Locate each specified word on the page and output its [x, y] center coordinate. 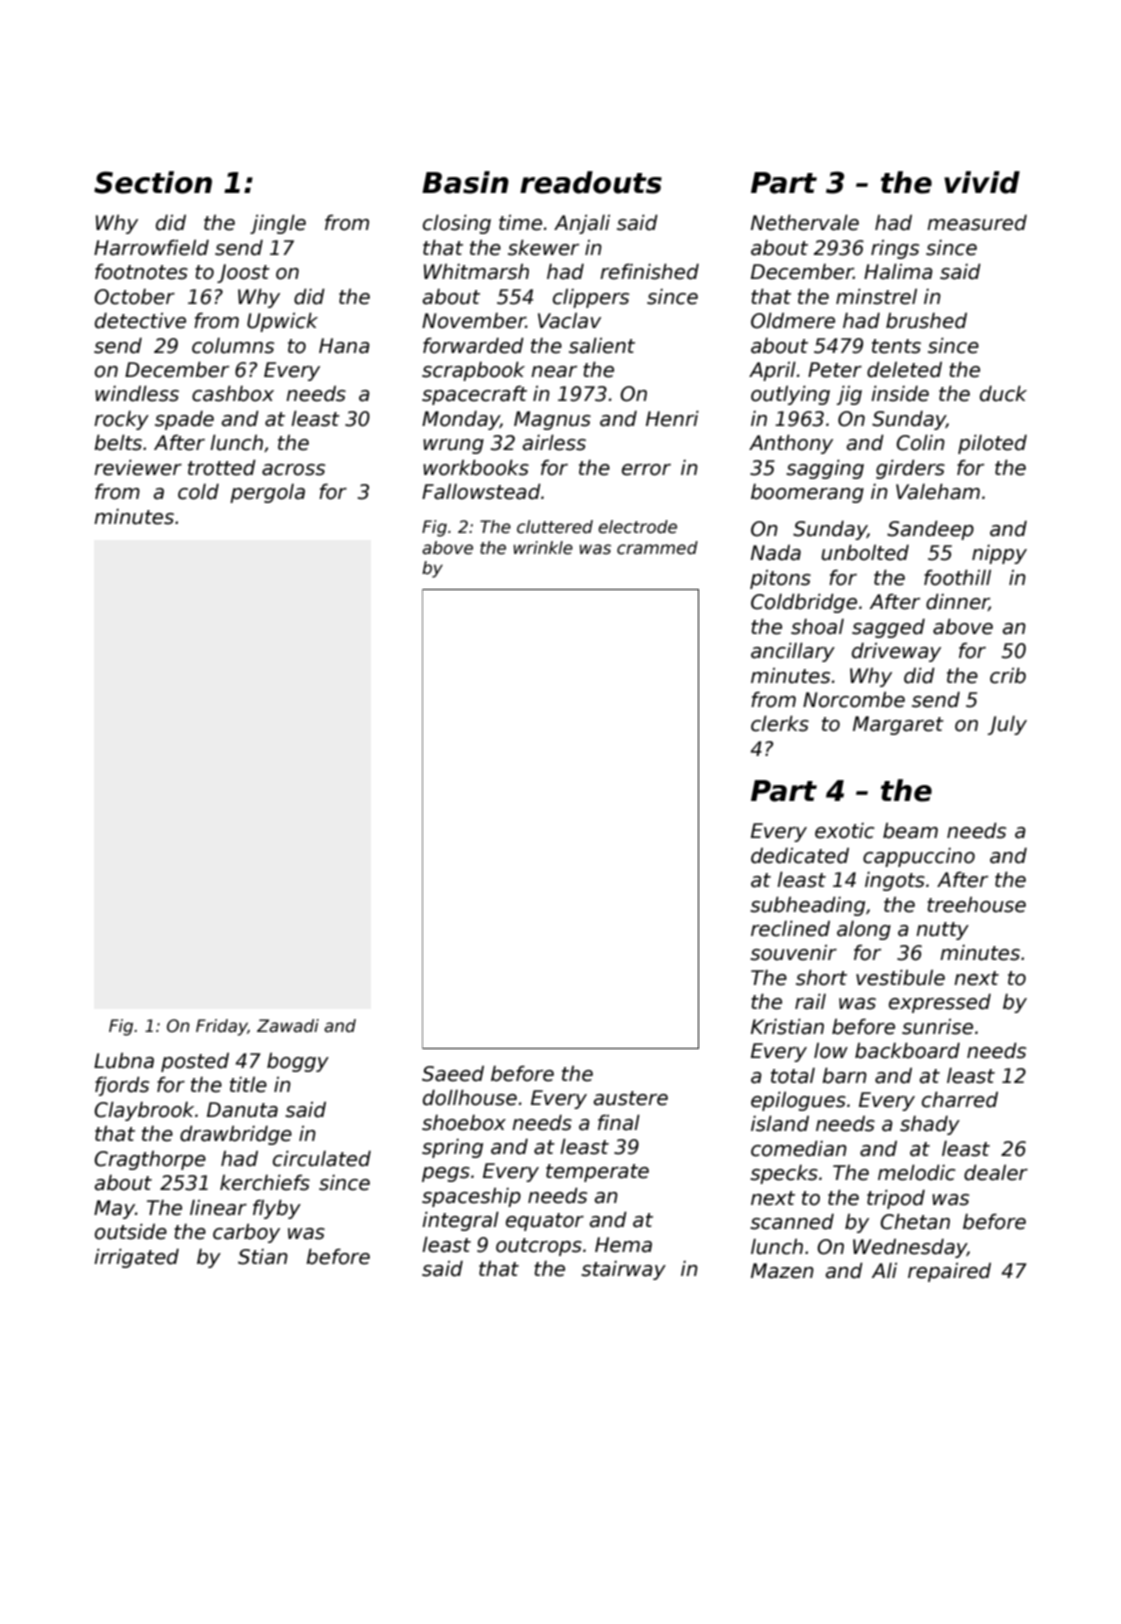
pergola [267, 493]
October [134, 297]
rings [895, 249]
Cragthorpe [150, 1160]
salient [602, 346]
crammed [657, 548]
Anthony [791, 444]
